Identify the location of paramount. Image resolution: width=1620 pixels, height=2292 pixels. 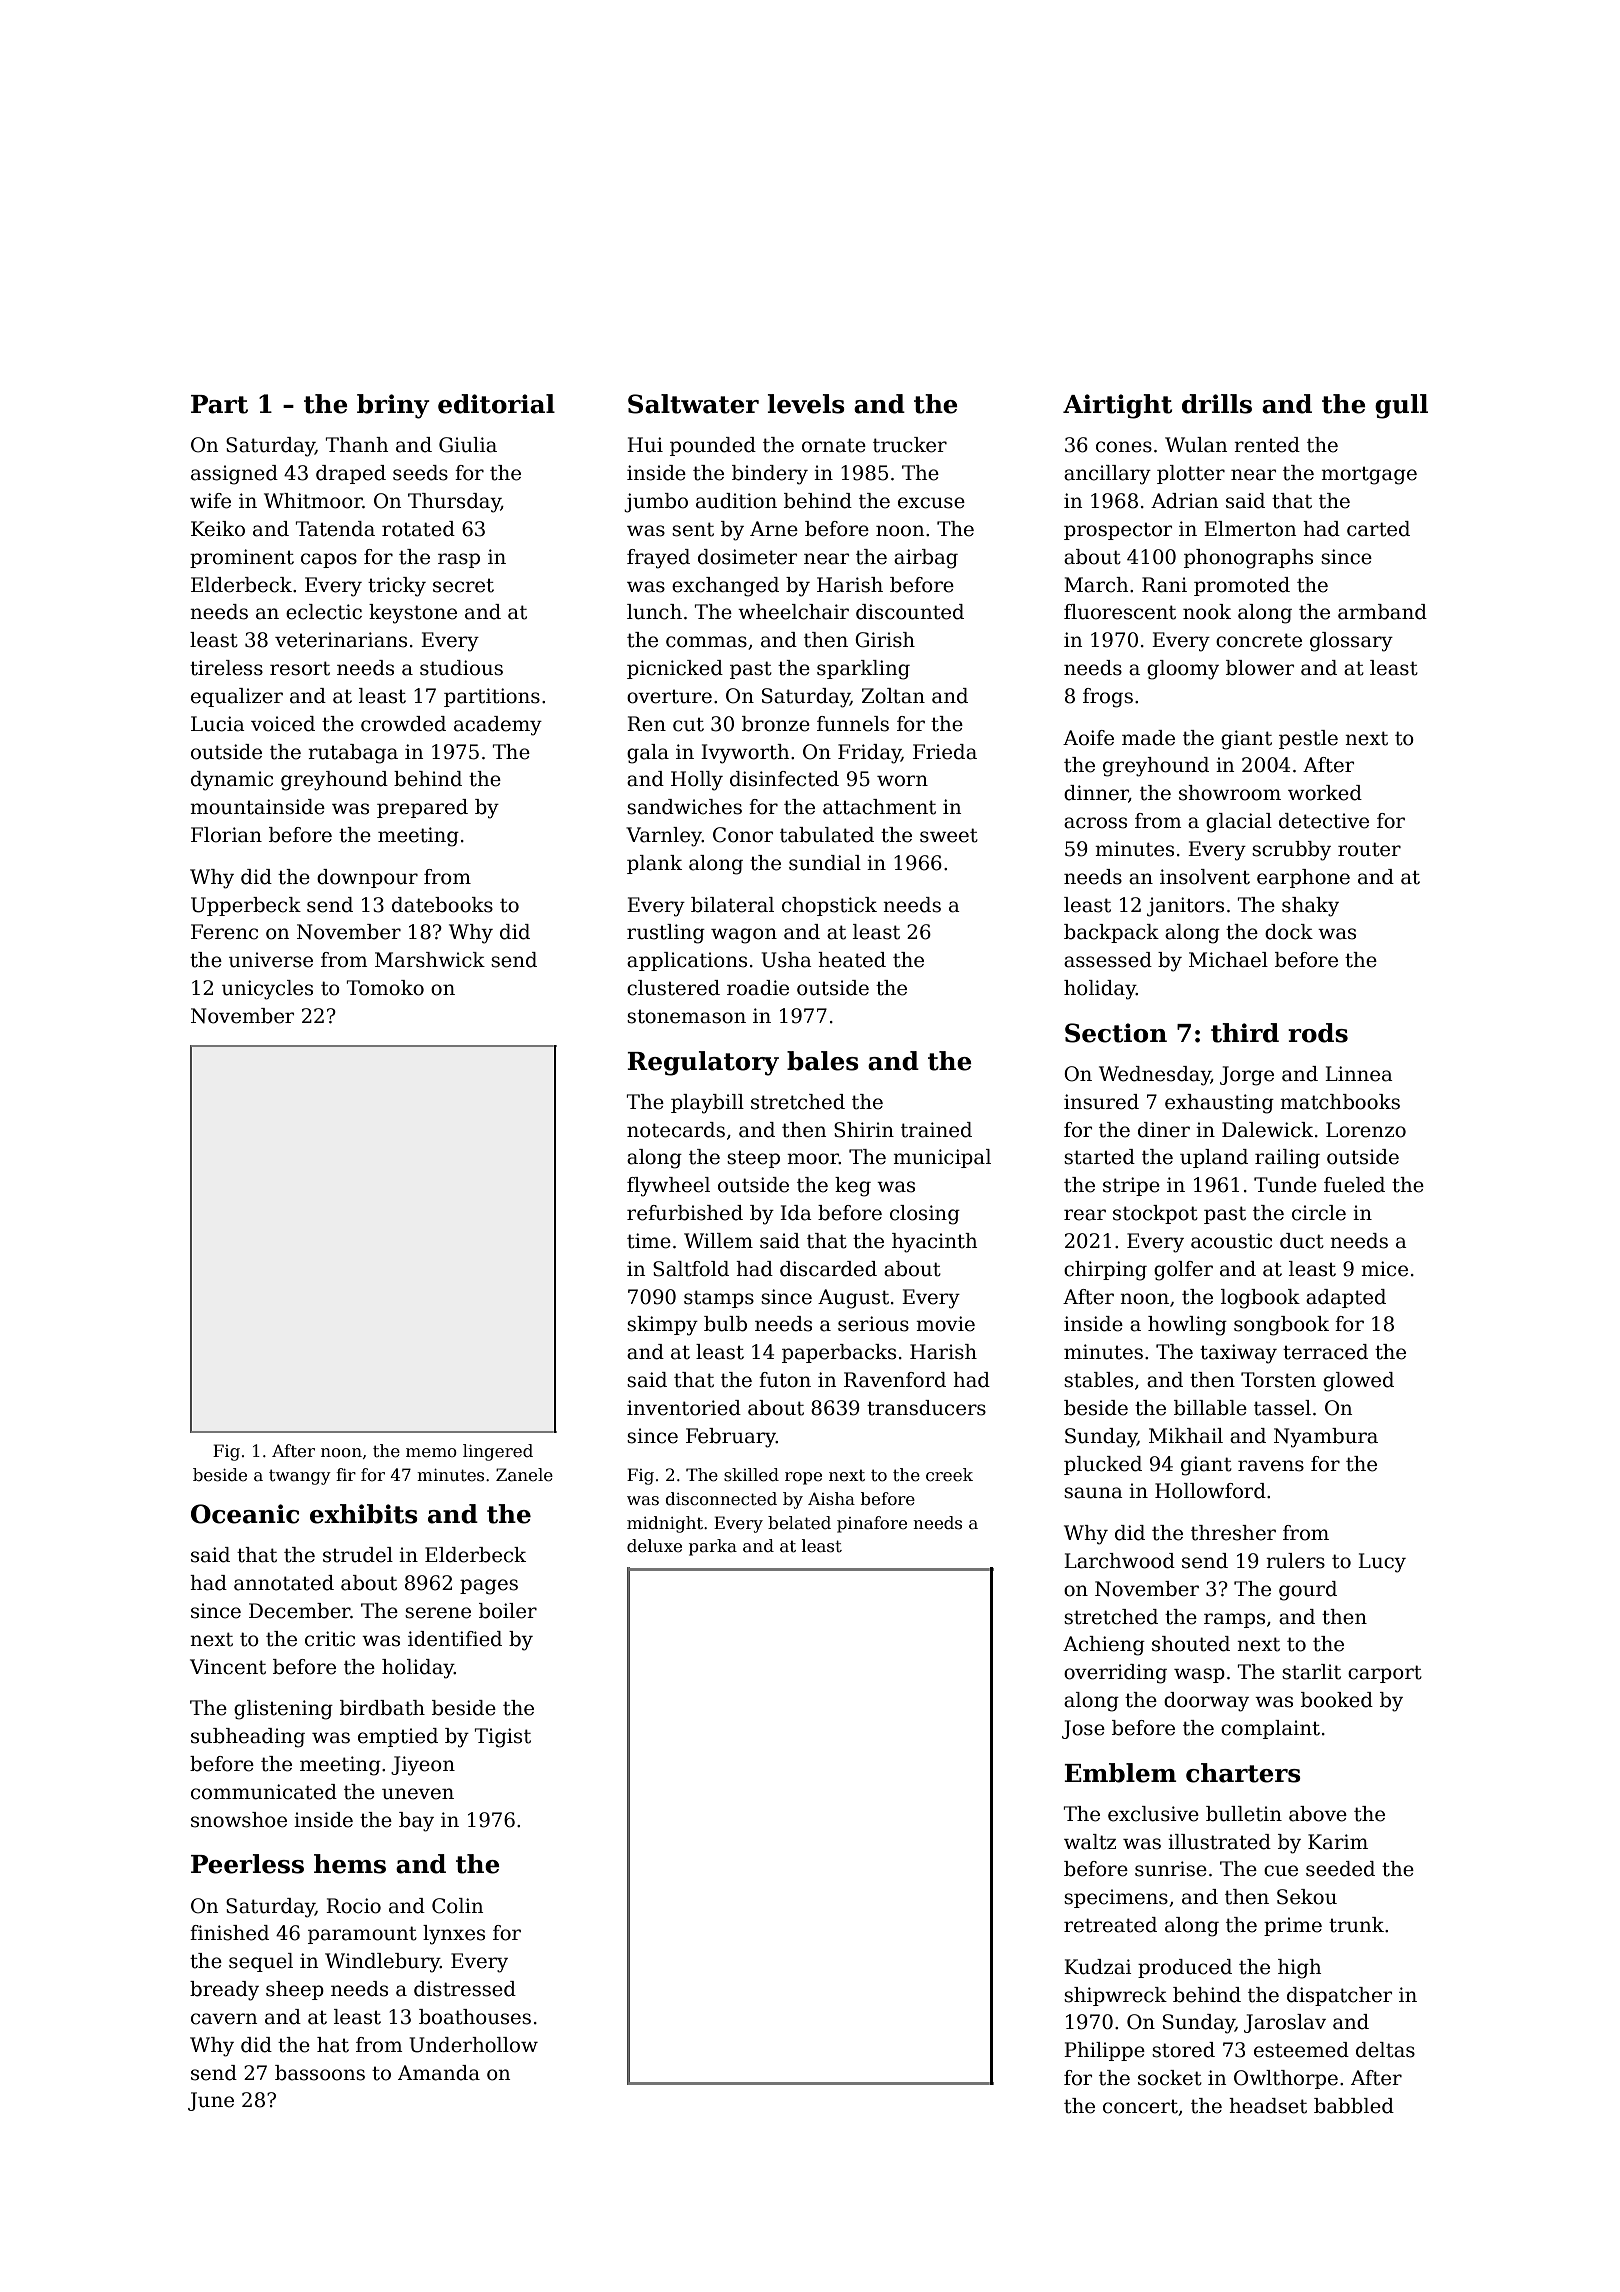
(362, 1935).
